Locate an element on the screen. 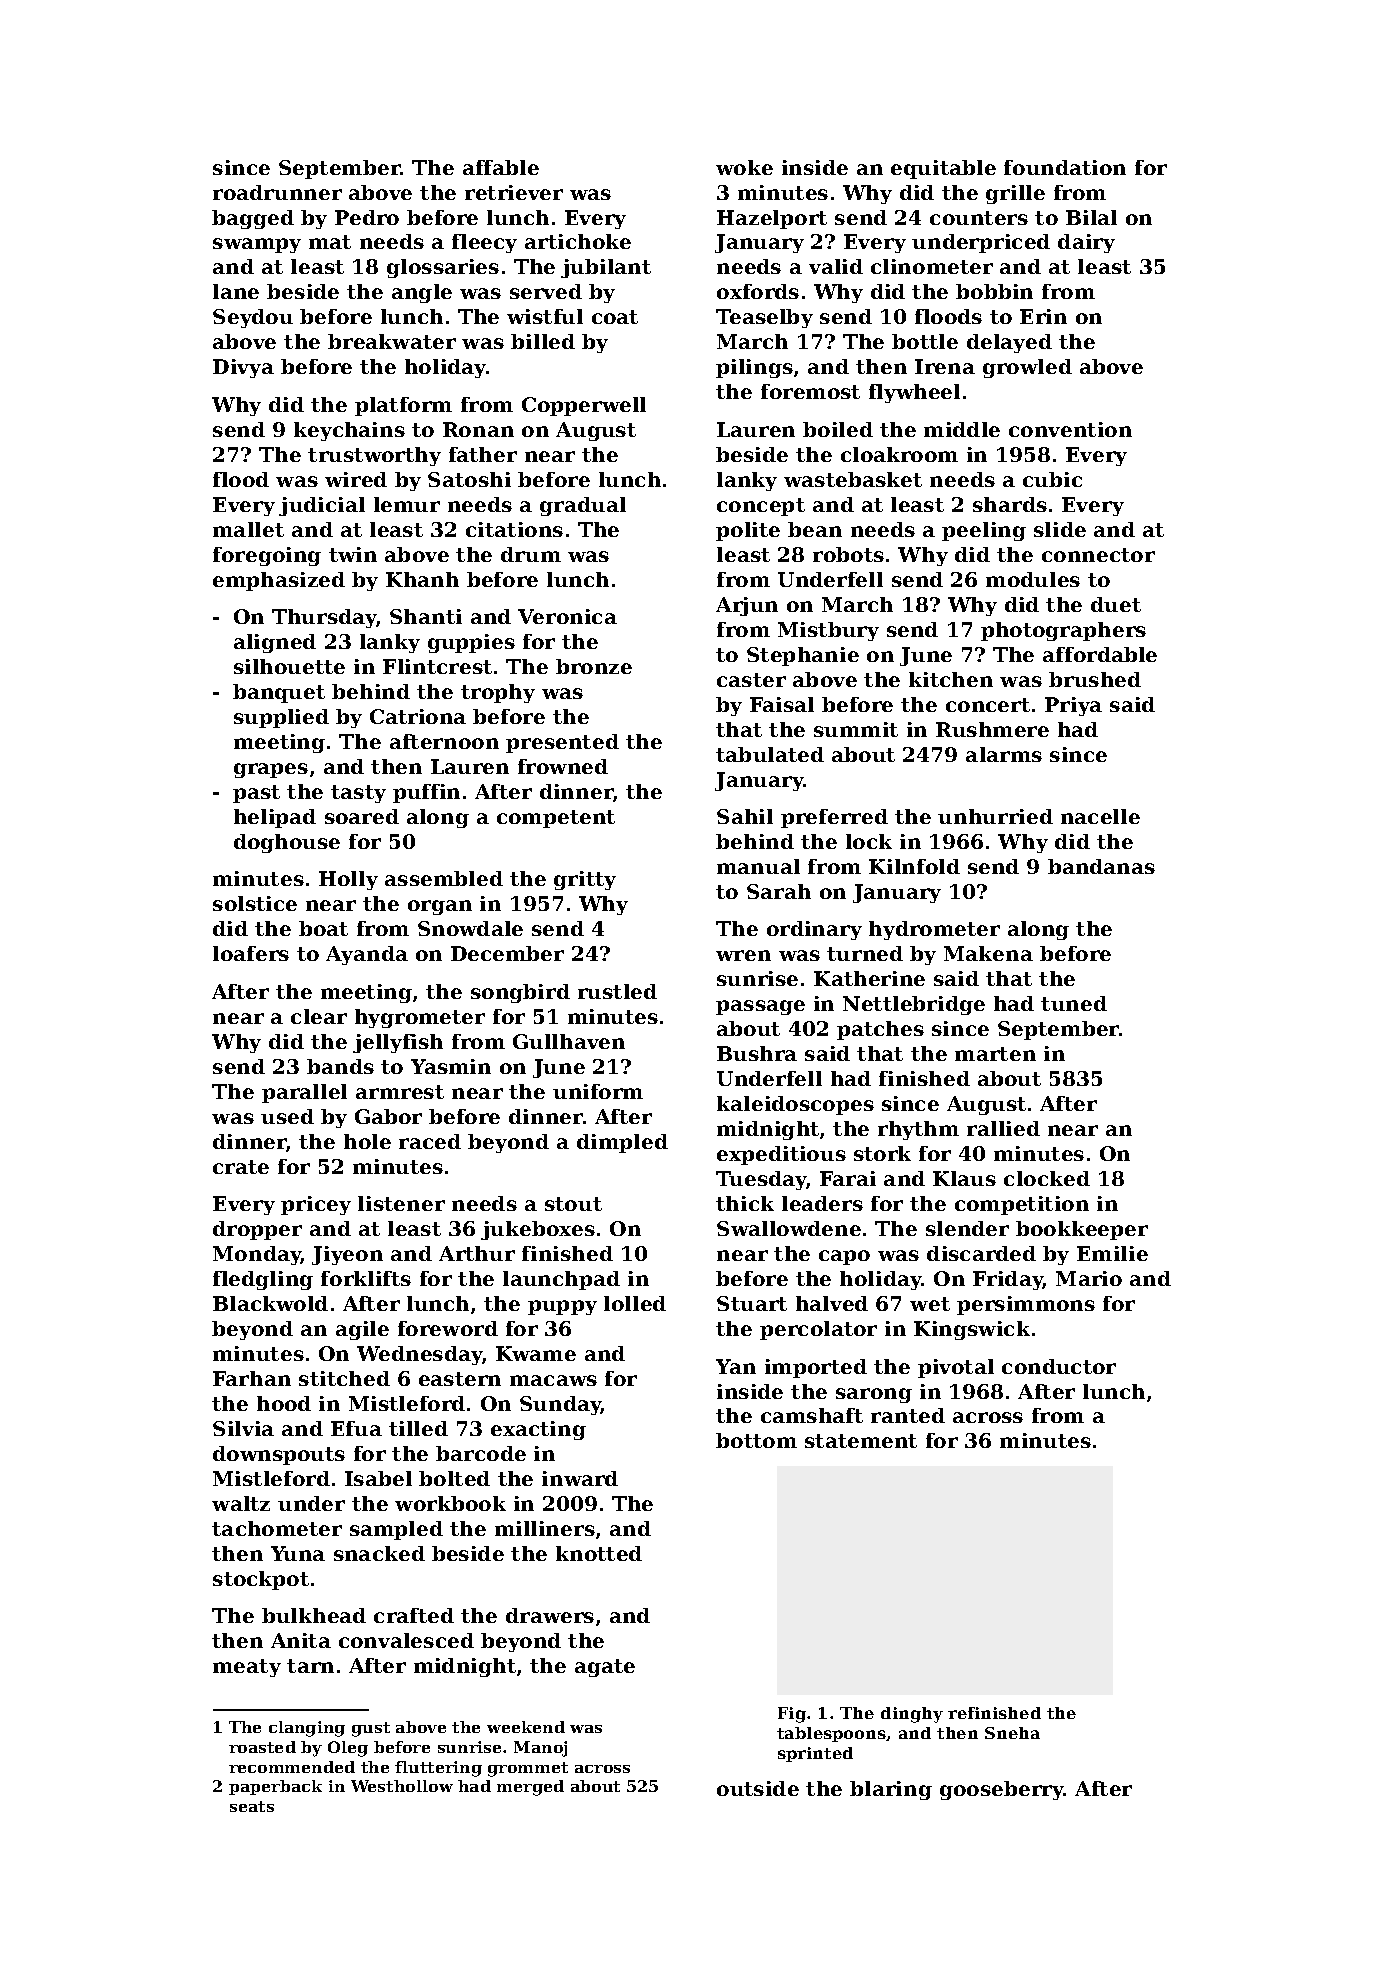 Image resolution: width=1386 pixels, height=1969 pixels. conductor is located at coordinates (1059, 1366).
